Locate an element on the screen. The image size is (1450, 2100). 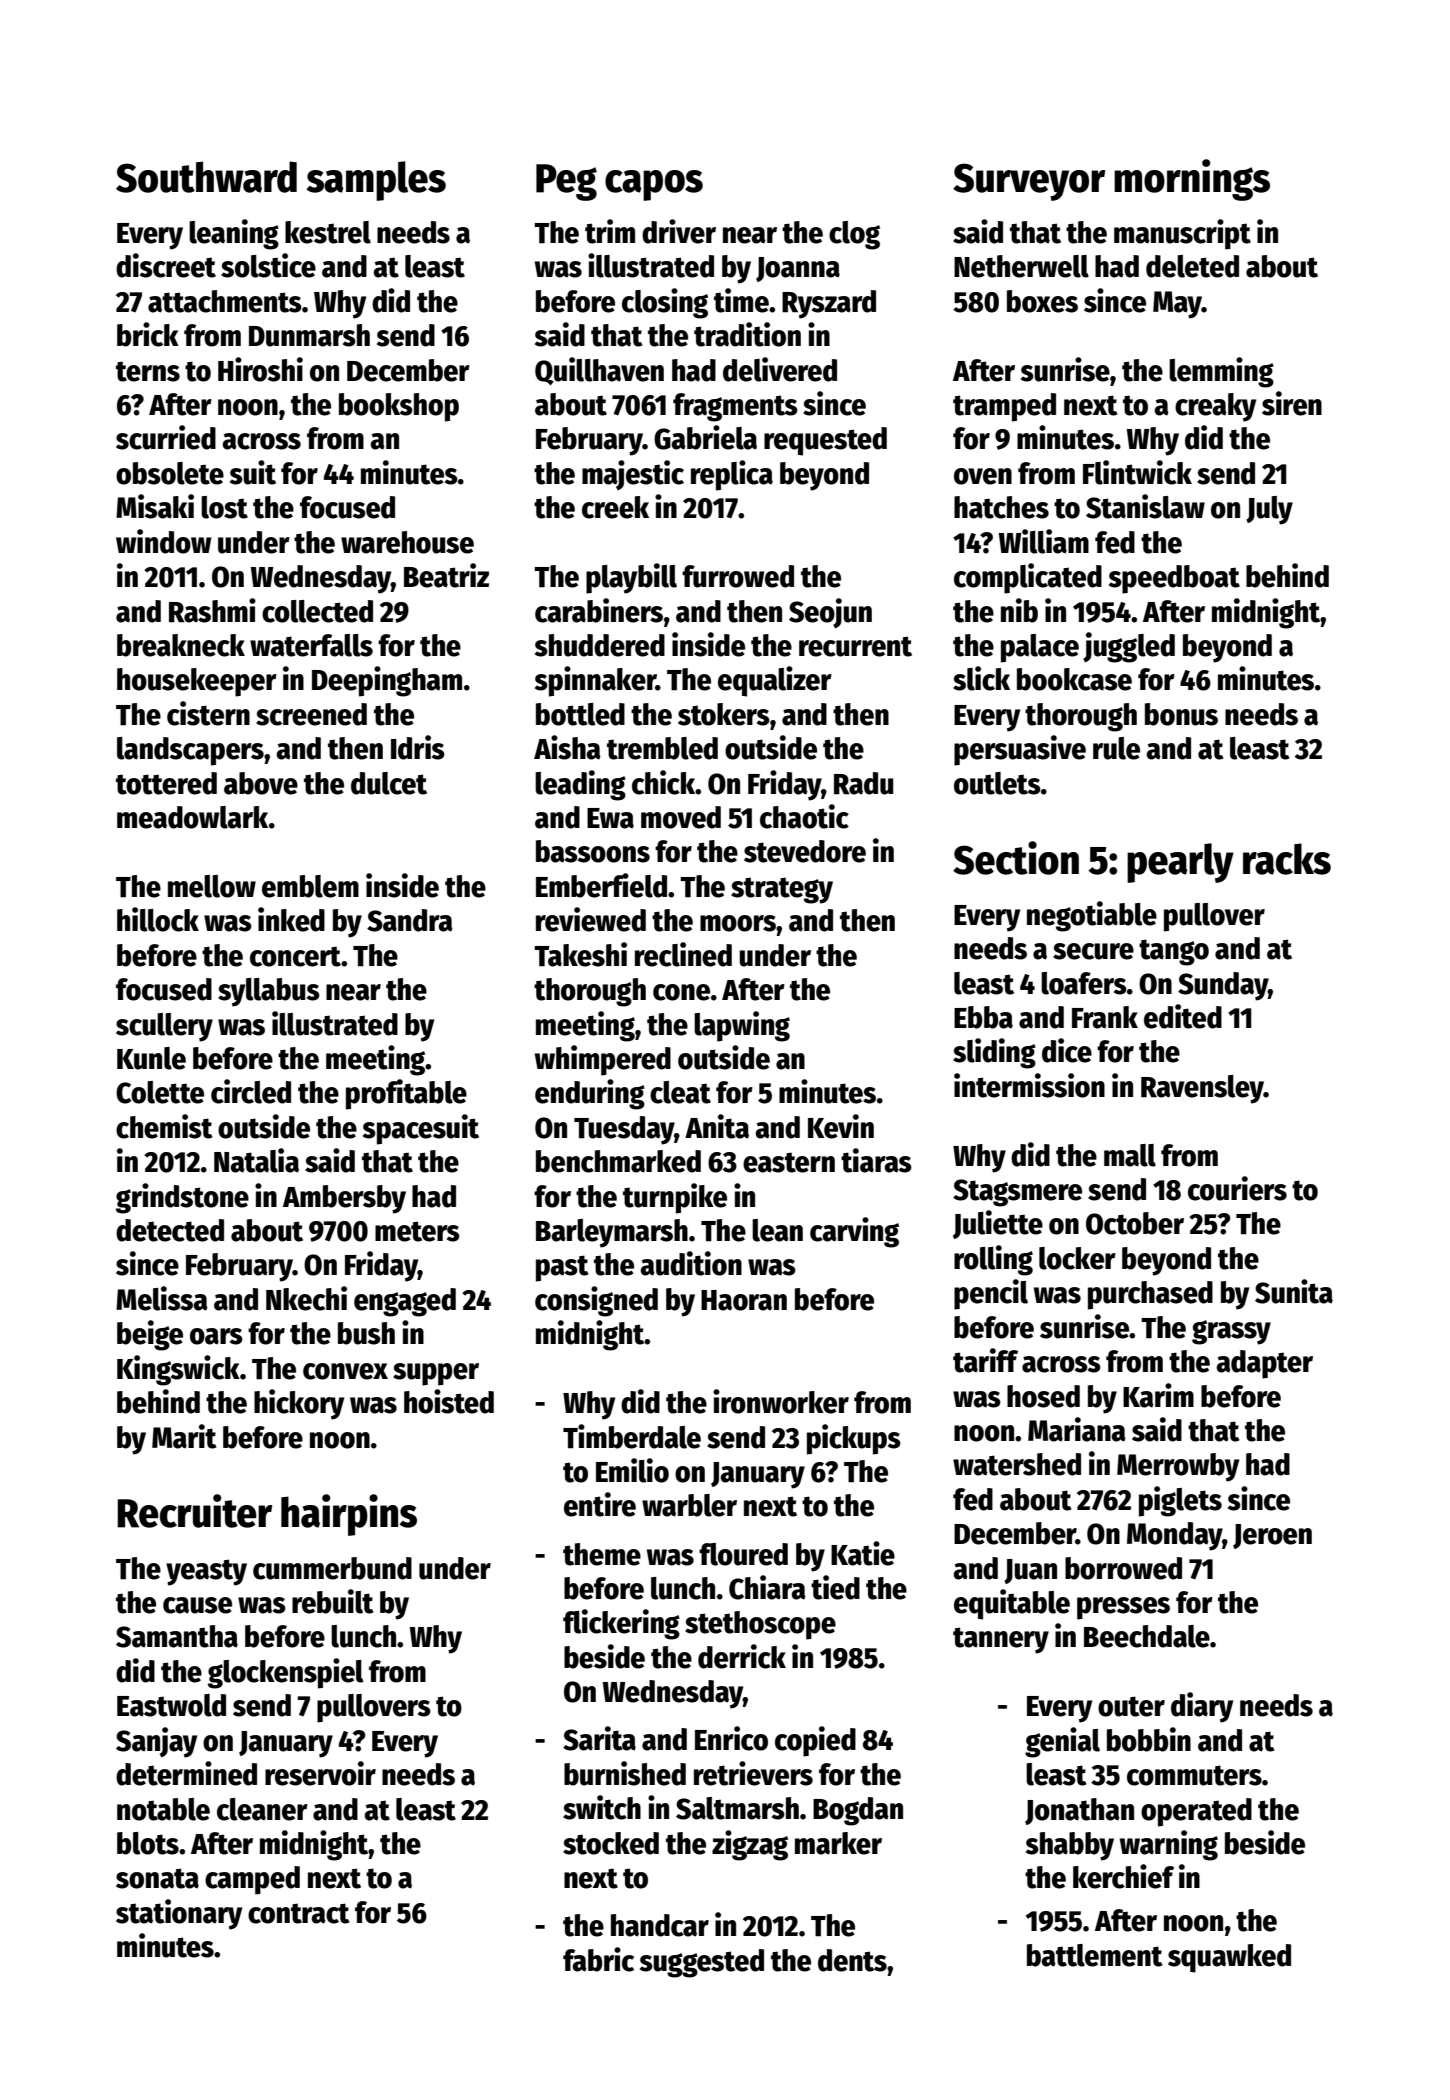
Southward is located at coordinates (206, 177).
